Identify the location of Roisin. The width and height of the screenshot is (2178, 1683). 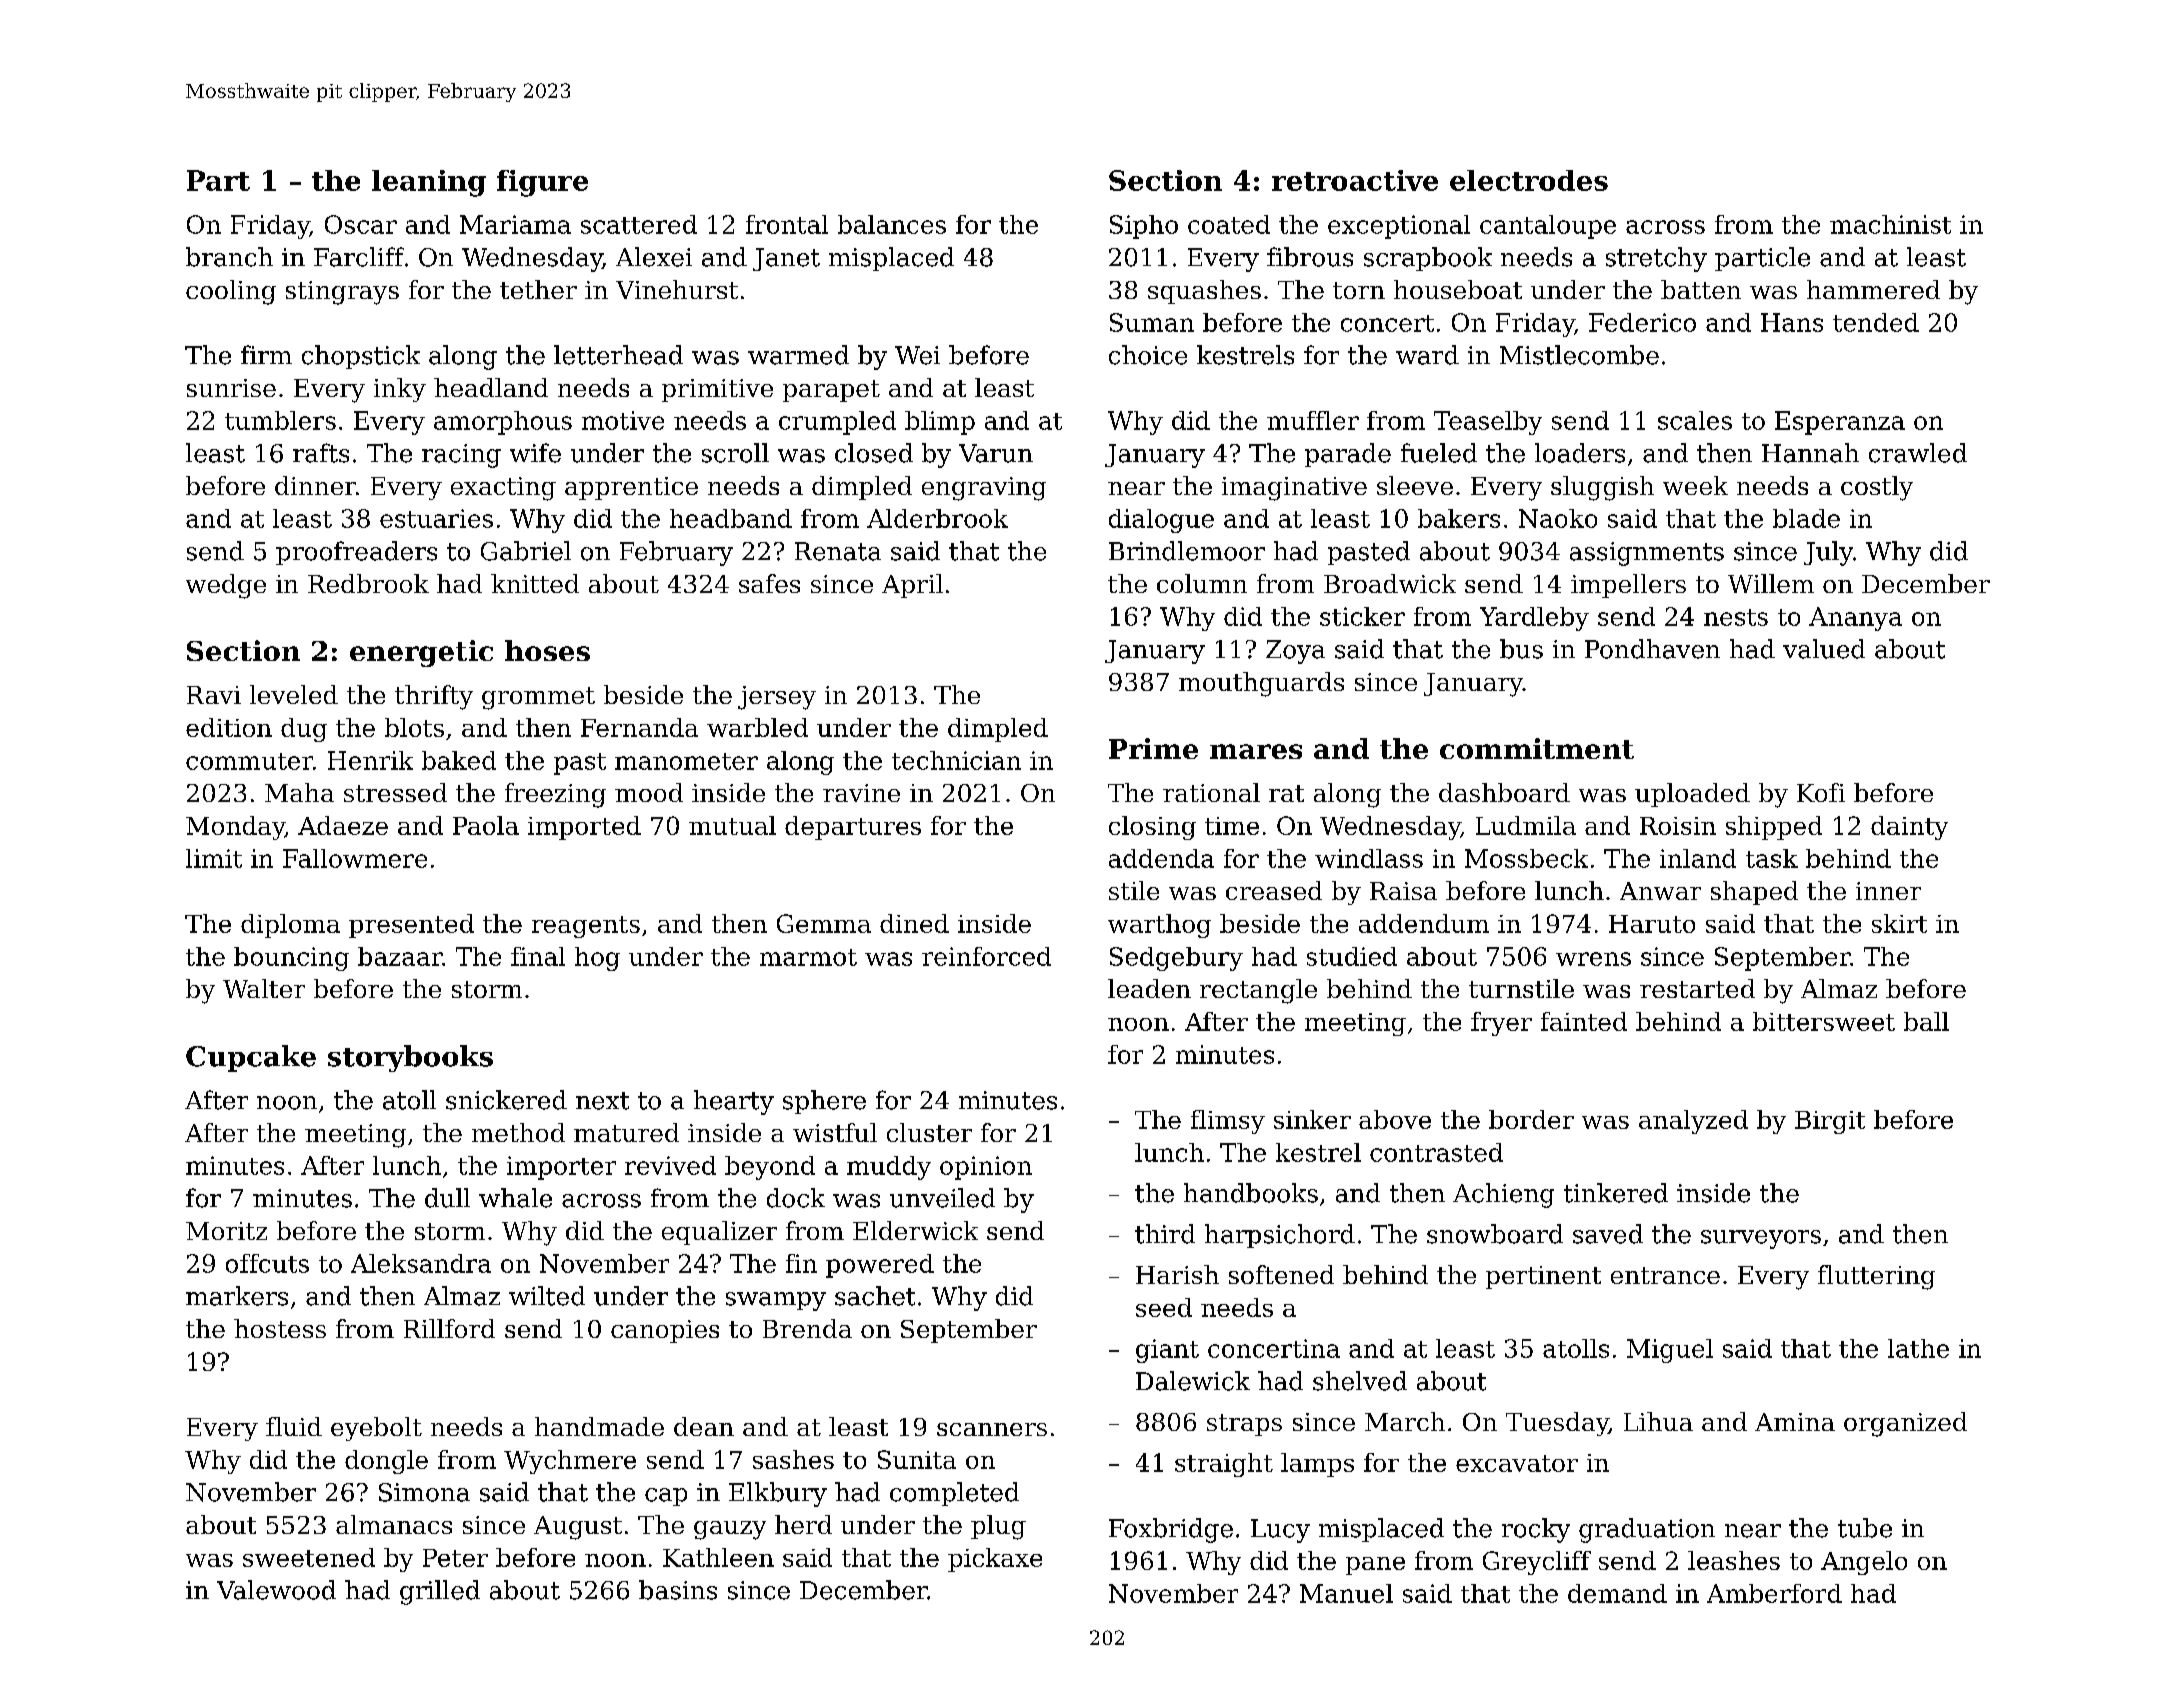
(1678, 826).
